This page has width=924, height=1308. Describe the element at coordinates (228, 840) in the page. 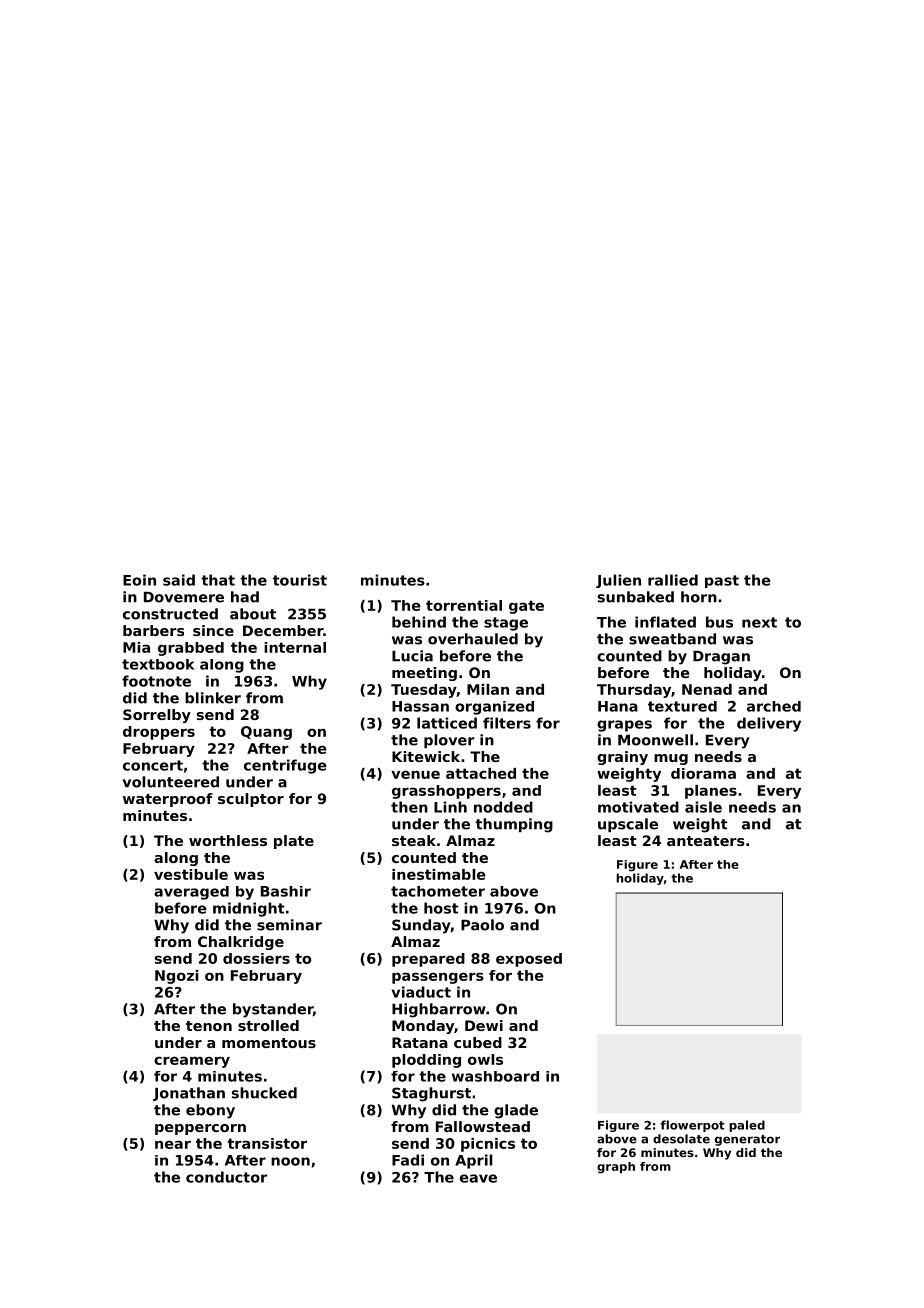

I see `worthless` at that location.
